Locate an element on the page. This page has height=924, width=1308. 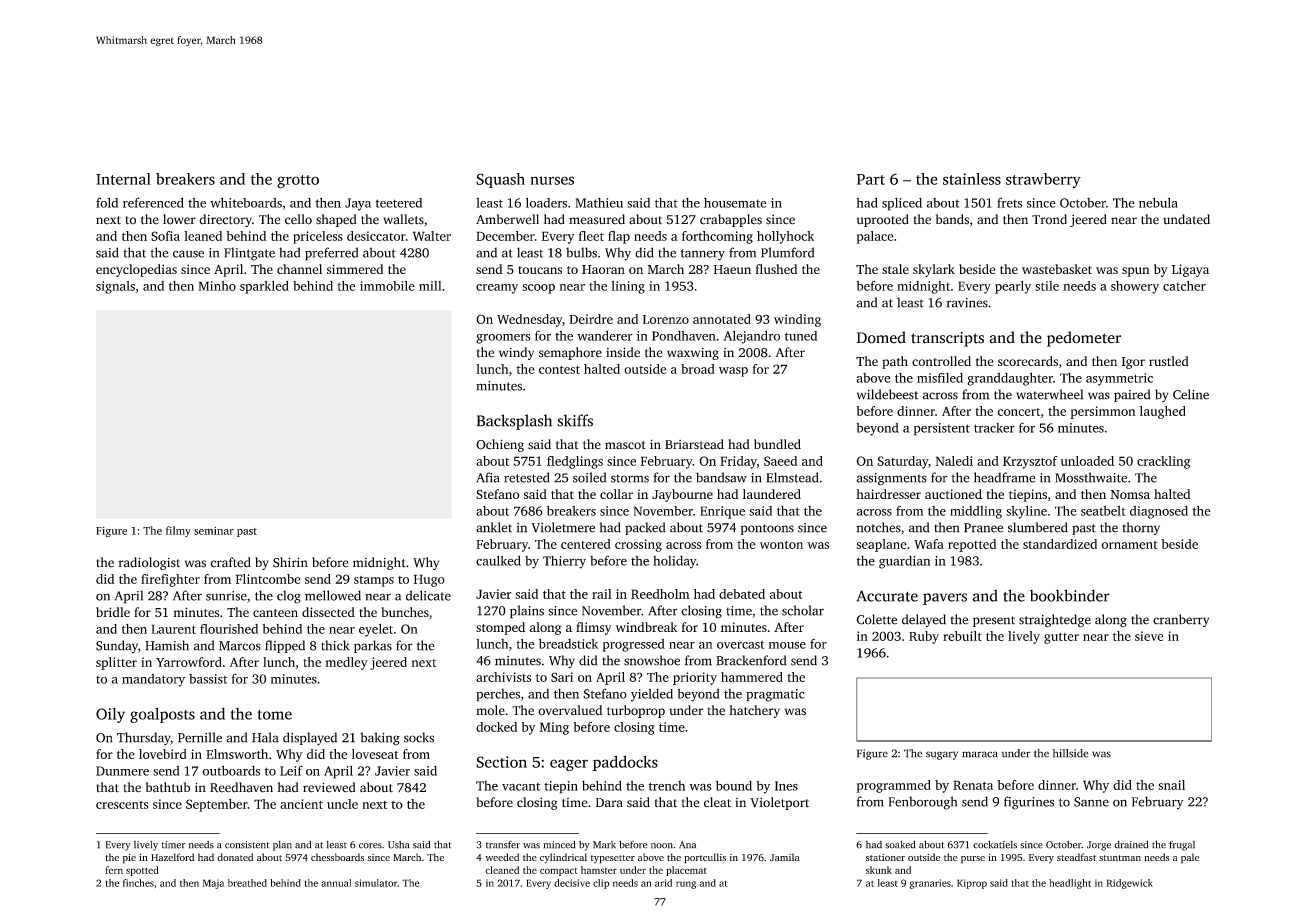
cranberry is located at coordinates (1181, 620).
